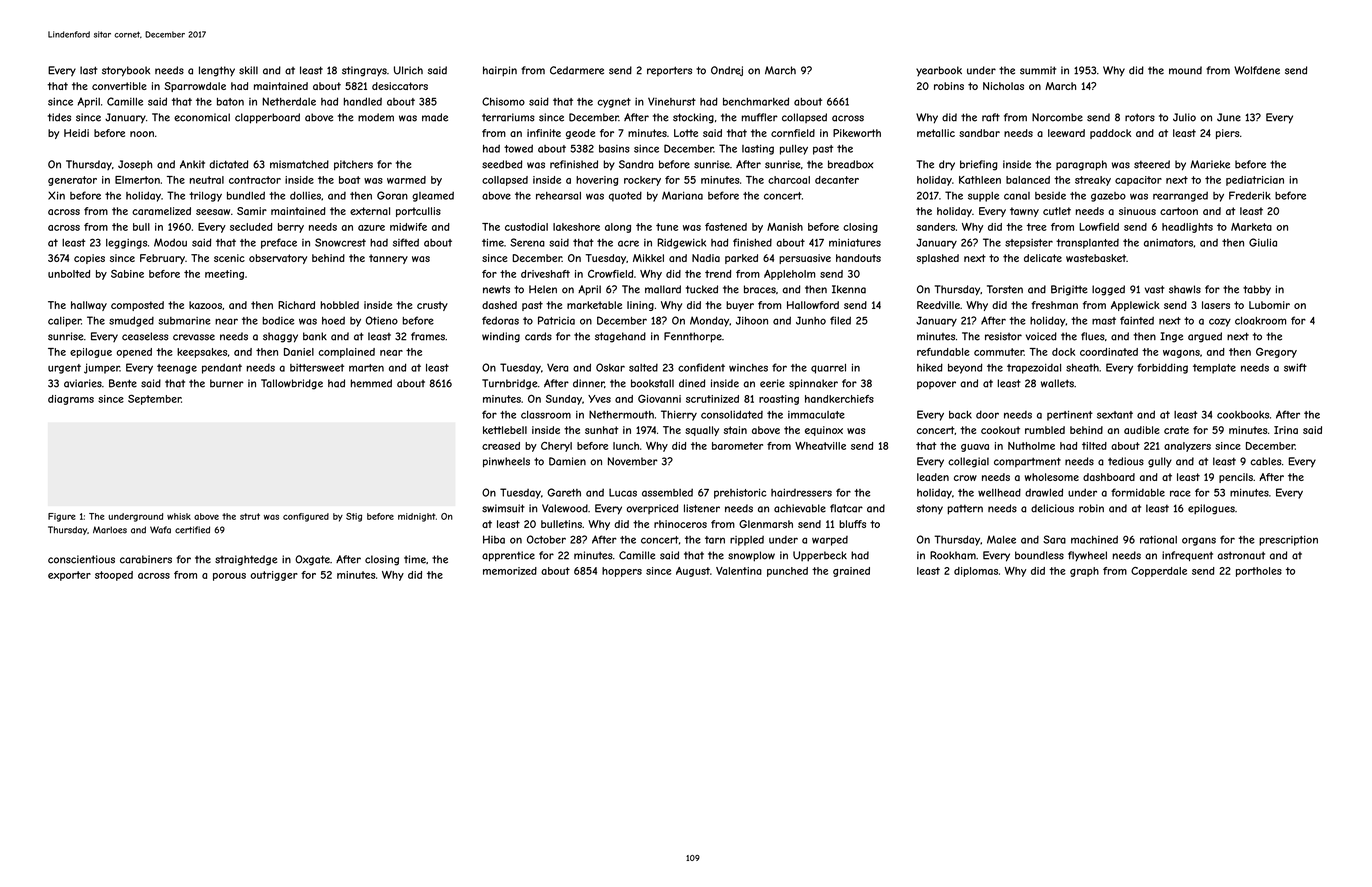  Describe the element at coordinates (274, 576) in the page. I see `outrigger` at that location.
